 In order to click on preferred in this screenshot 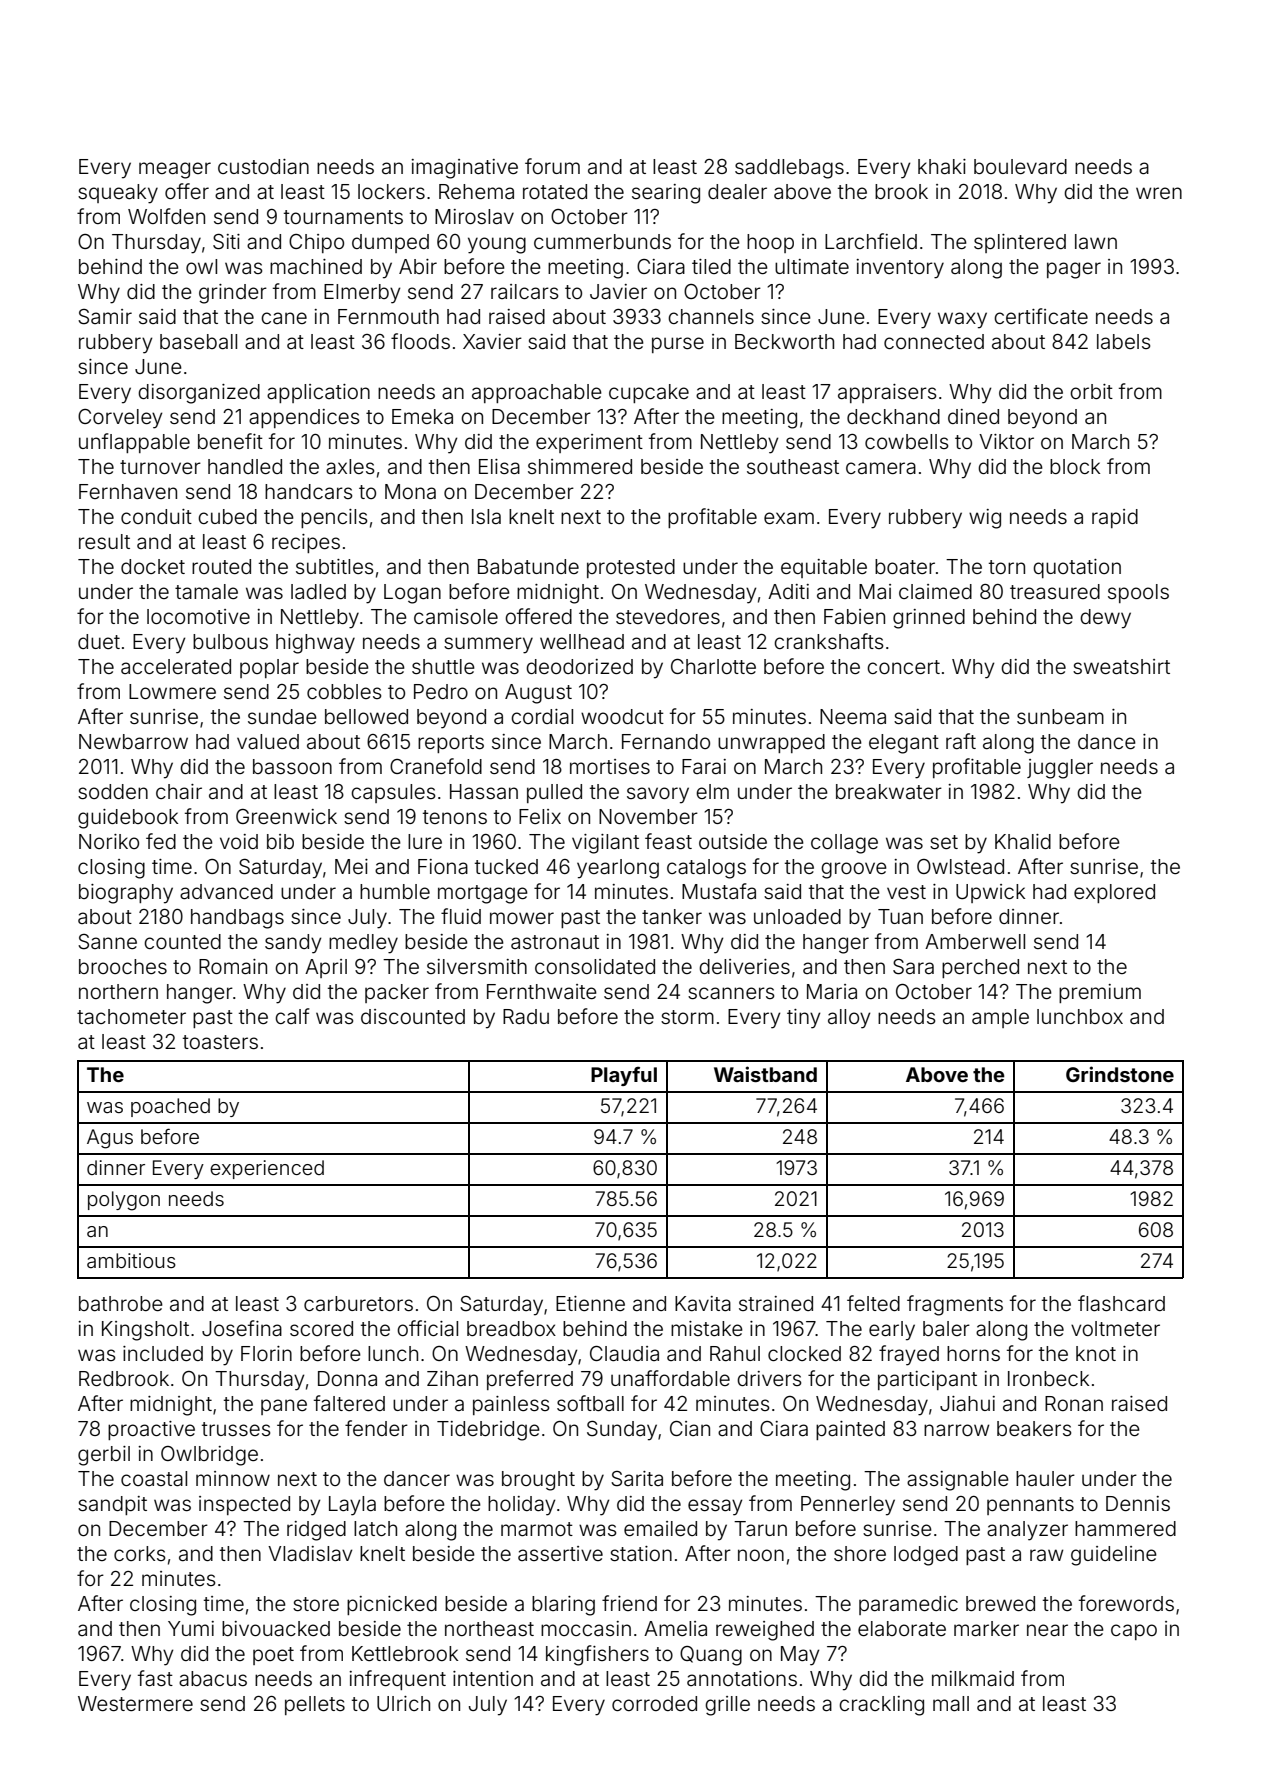, I will do `click(530, 1380)`.
